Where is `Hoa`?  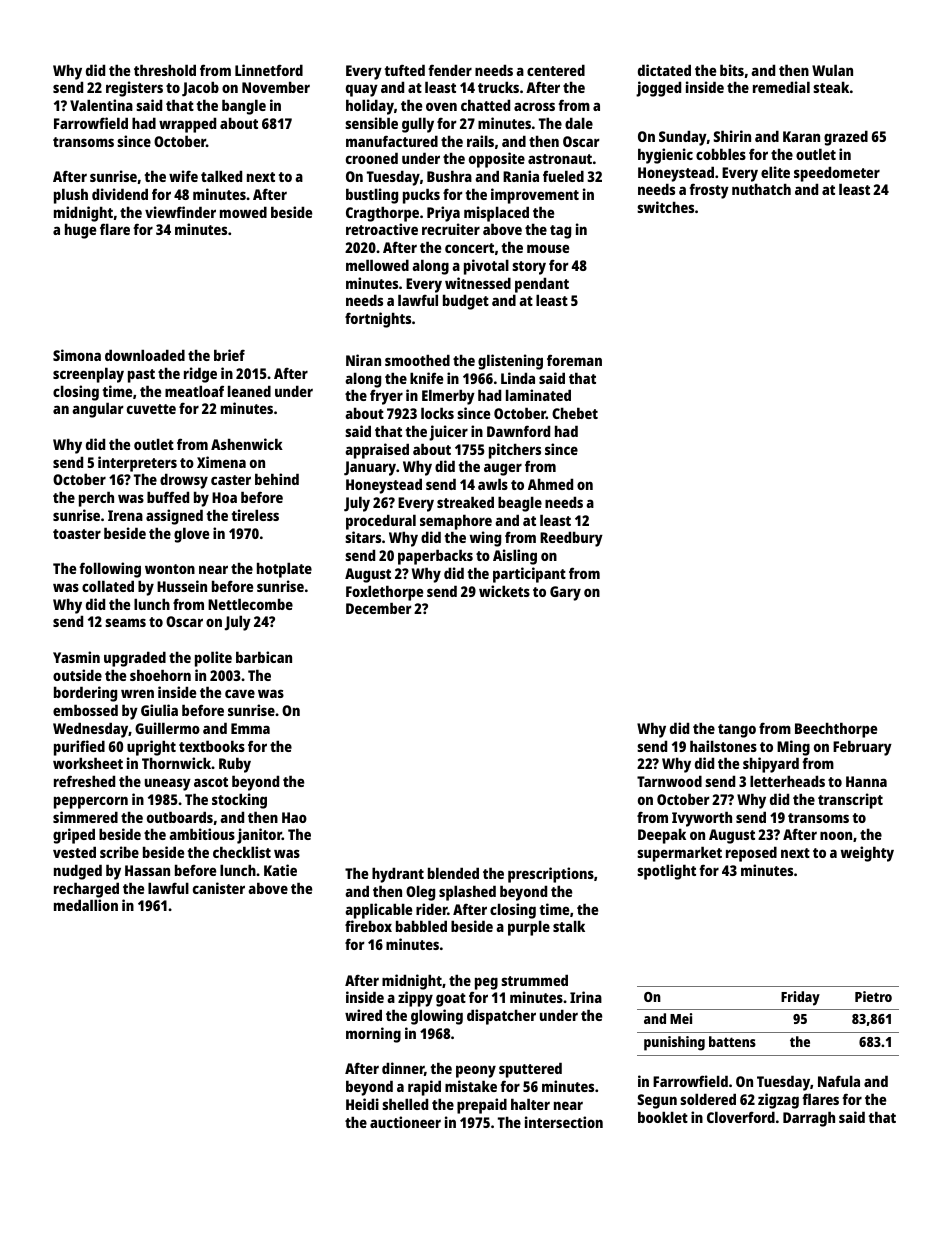 Hoa is located at coordinates (224, 497).
